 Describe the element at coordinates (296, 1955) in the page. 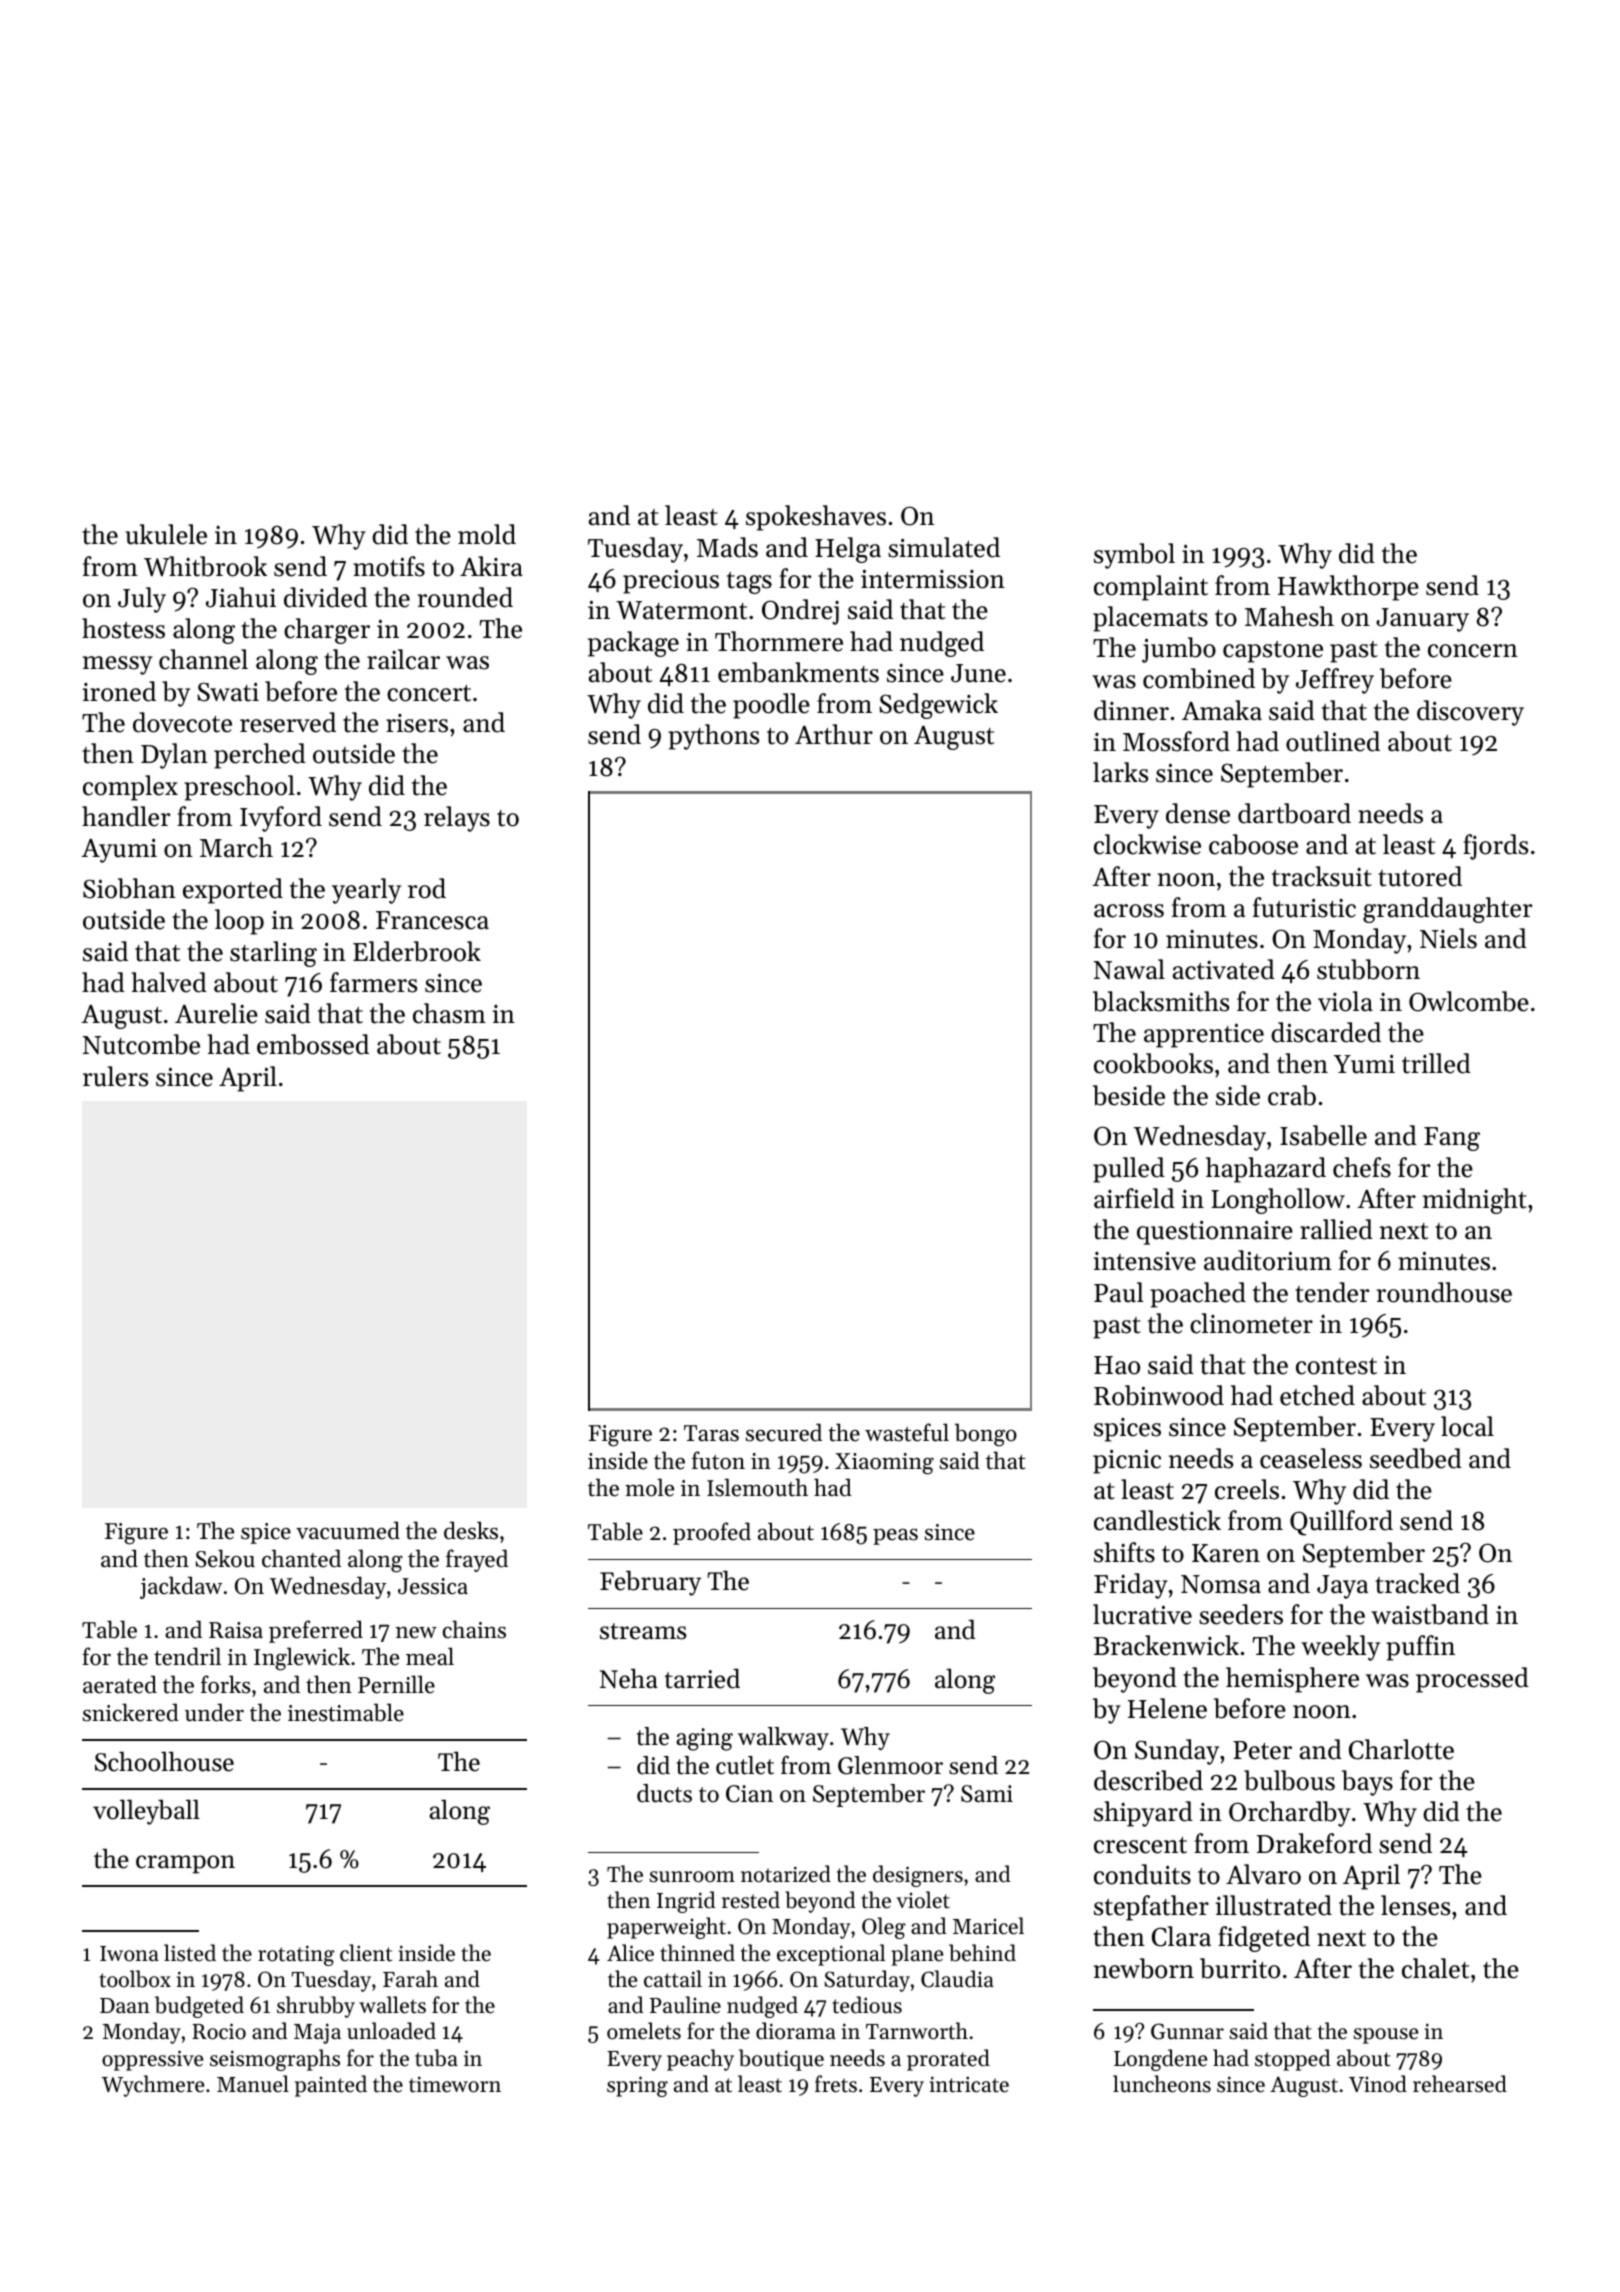

I see `rotating` at that location.
